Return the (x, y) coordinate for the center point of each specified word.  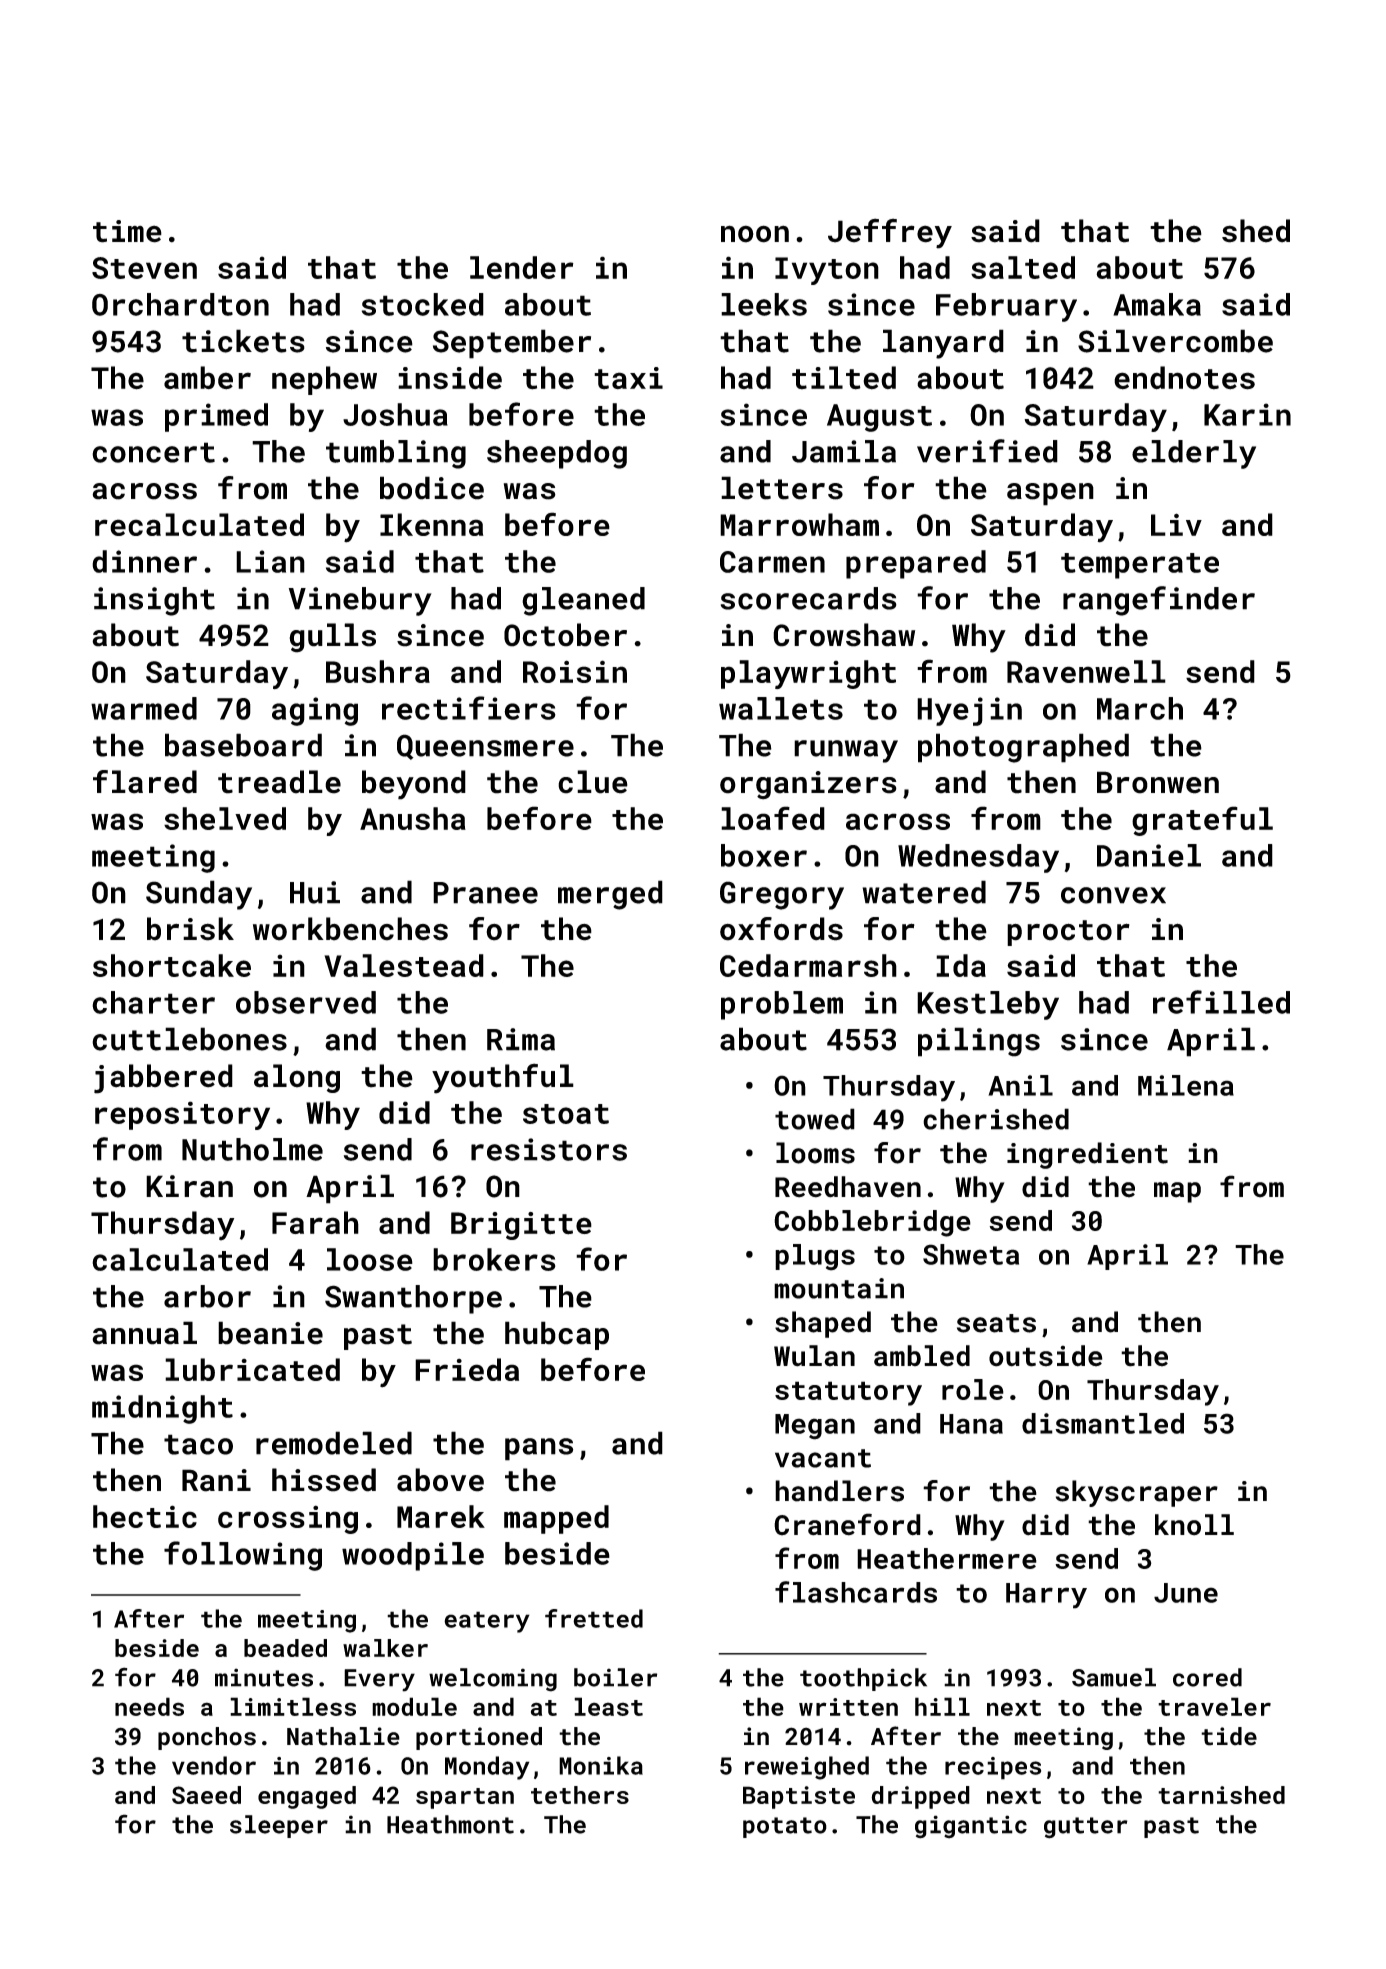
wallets (781, 708)
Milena (1186, 1085)
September (512, 344)
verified (987, 451)
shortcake (172, 965)
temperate (1140, 566)
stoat (566, 1114)
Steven (144, 268)
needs (149, 1706)
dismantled (1103, 1423)
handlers (839, 1491)
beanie (270, 1333)
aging (315, 711)
